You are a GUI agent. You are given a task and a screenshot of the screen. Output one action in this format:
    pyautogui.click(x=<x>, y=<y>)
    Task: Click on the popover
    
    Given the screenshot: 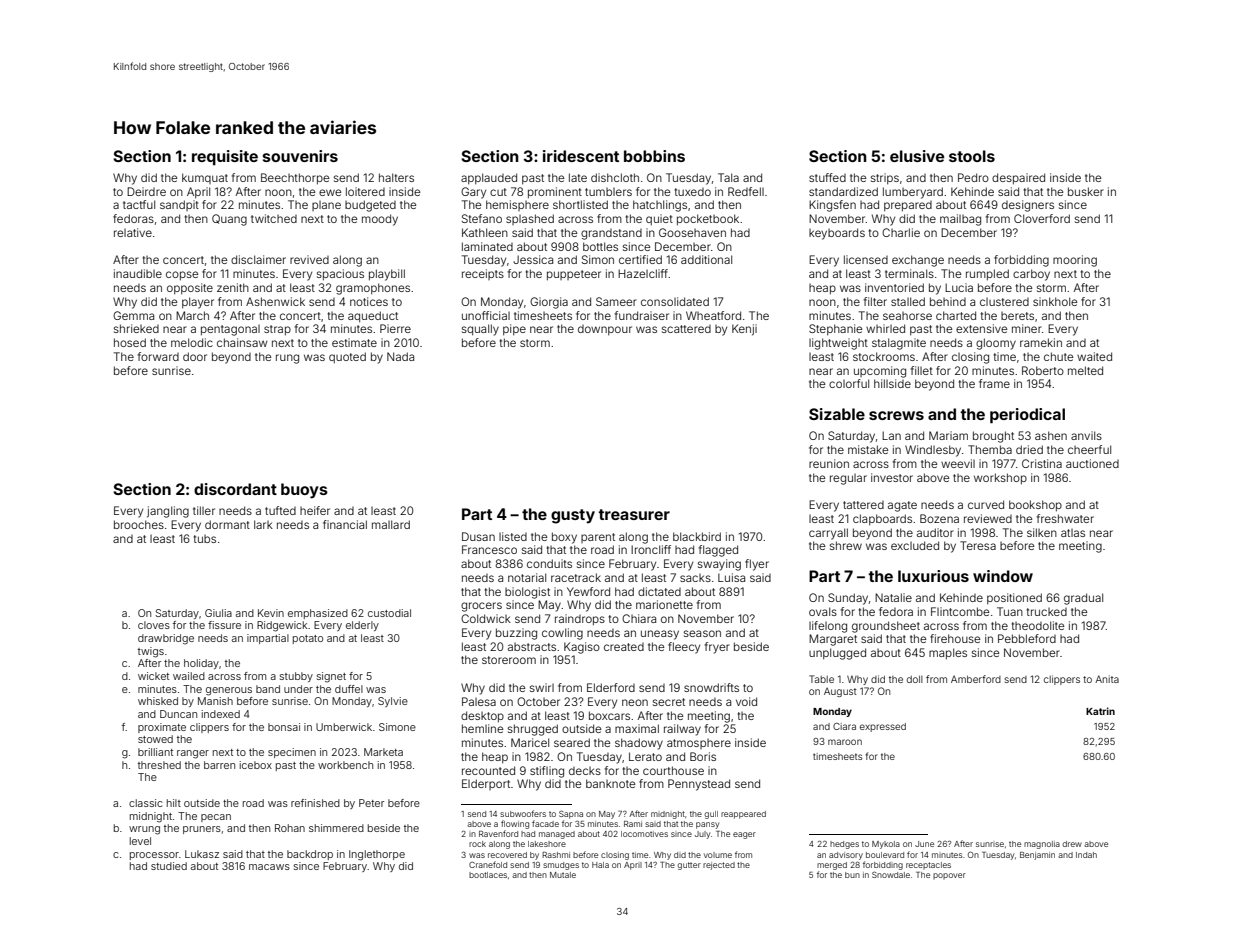 What is the action you would take?
    pyautogui.click(x=949, y=876)
